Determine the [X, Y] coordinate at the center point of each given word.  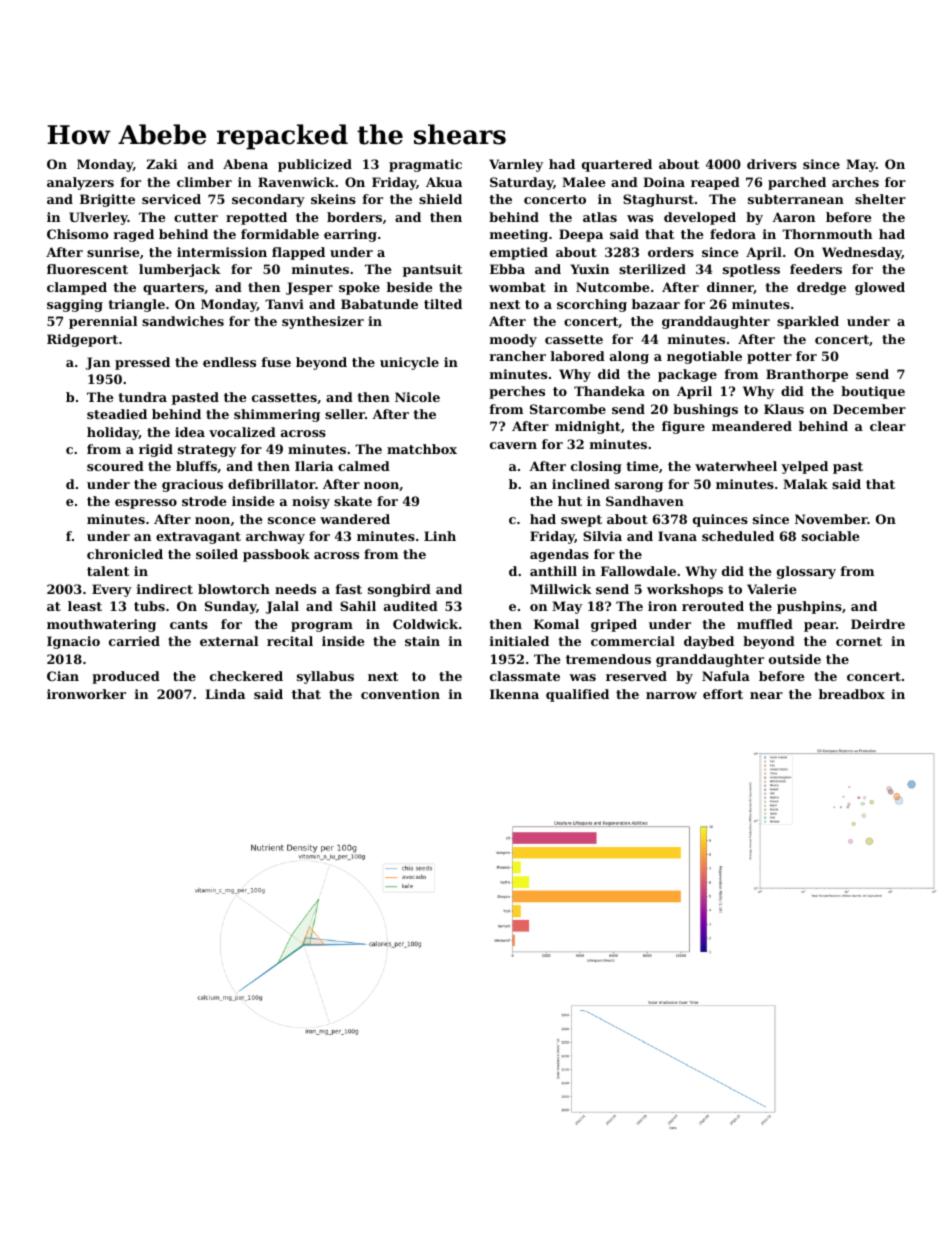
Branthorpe [807, 375]
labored [578, 356]
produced [126, 677]
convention [400, 694]
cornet [859, 641]
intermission [222, 252]
